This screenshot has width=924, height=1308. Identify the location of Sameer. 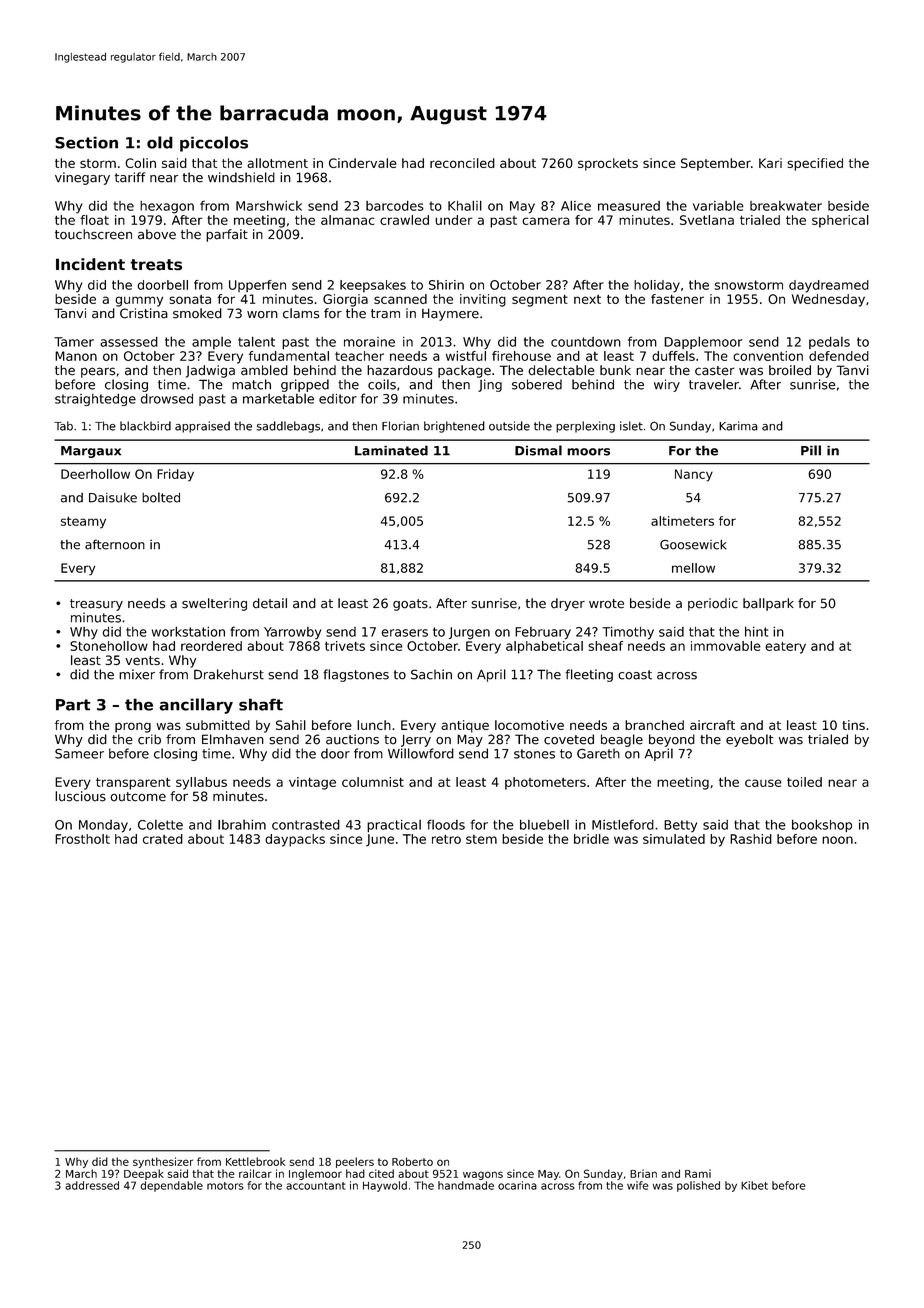
(79, 753).
